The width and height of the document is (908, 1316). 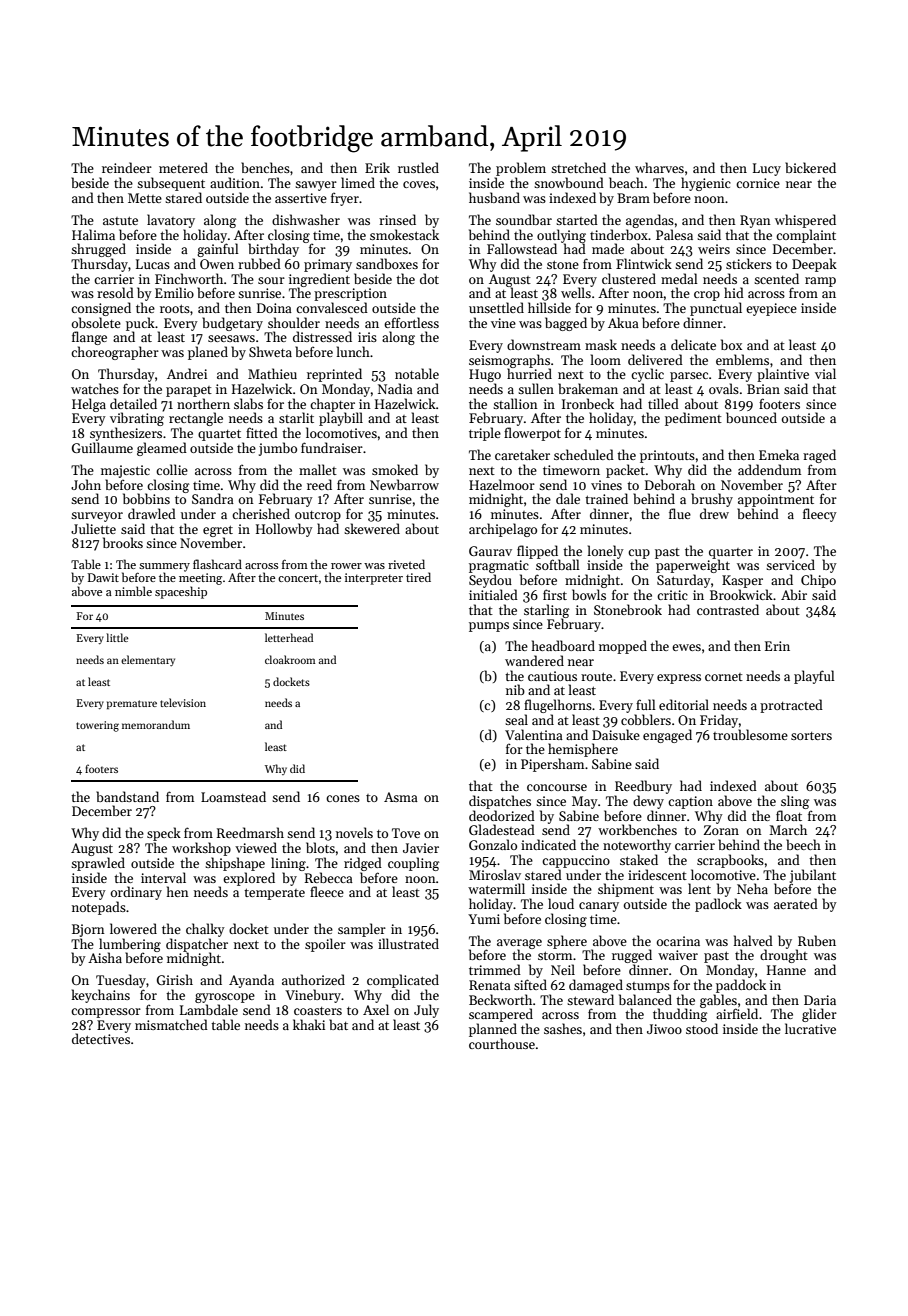 What do you see at coordinates (205, 930) in the document?
I see `chalky` at bounding box center [205, 930].
